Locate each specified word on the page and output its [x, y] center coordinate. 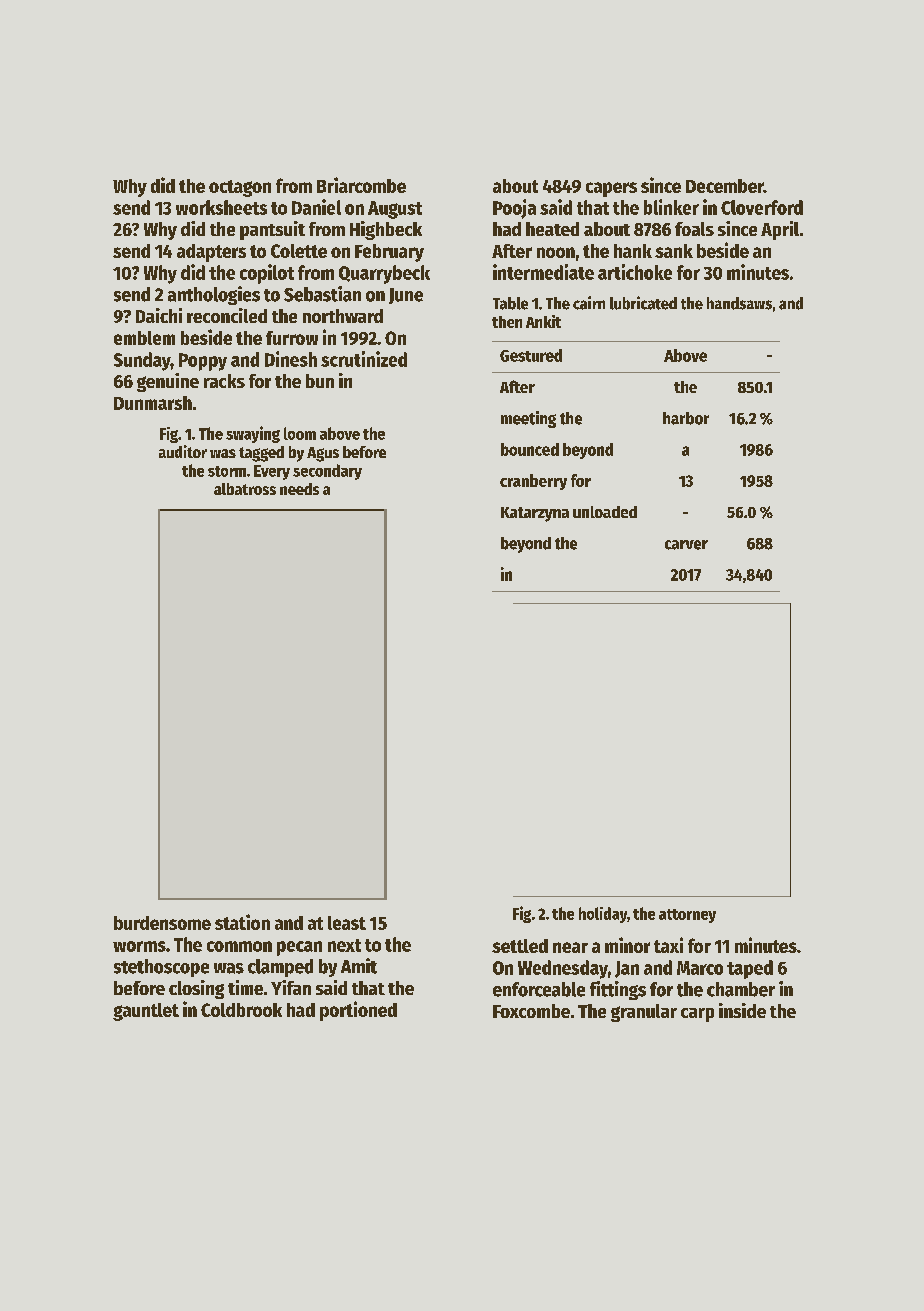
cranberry [533, 482]
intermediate [543, 272]
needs [299, 489]
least [347, 923]
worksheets [221, 207]
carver [686, 545]
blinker [671, 207]
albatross [245, 489]
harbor [686, 418]
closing [196, 989]
